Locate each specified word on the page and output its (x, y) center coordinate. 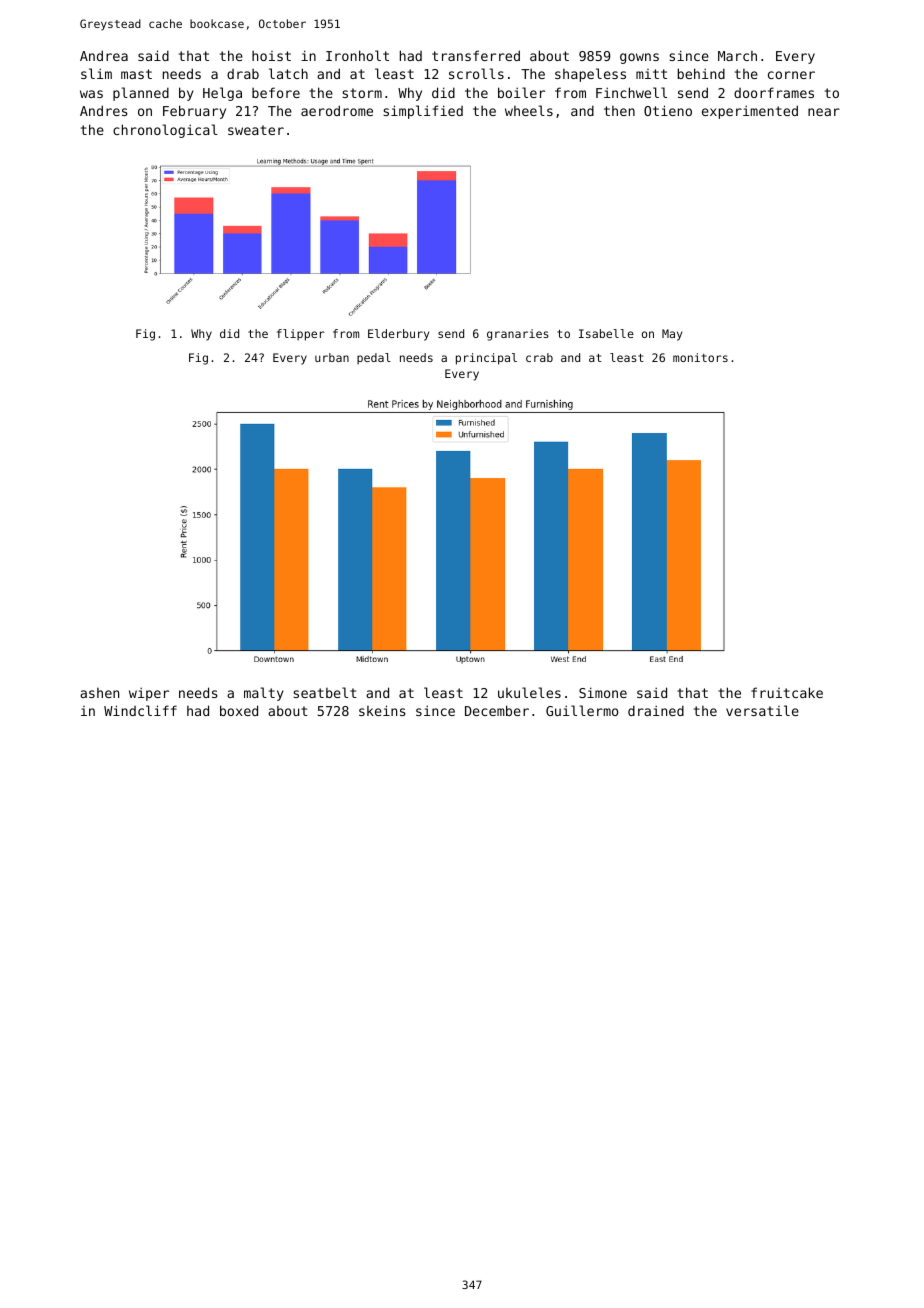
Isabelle (606, 333)
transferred (476, 55)
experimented (750, 112)
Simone (603, 692)
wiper (149, 694)
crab (539, 357)
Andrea (104, 55)
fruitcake (787, 692)
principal (486, 359)
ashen (99, 693)
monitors (700, 357)
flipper (301, 335)
